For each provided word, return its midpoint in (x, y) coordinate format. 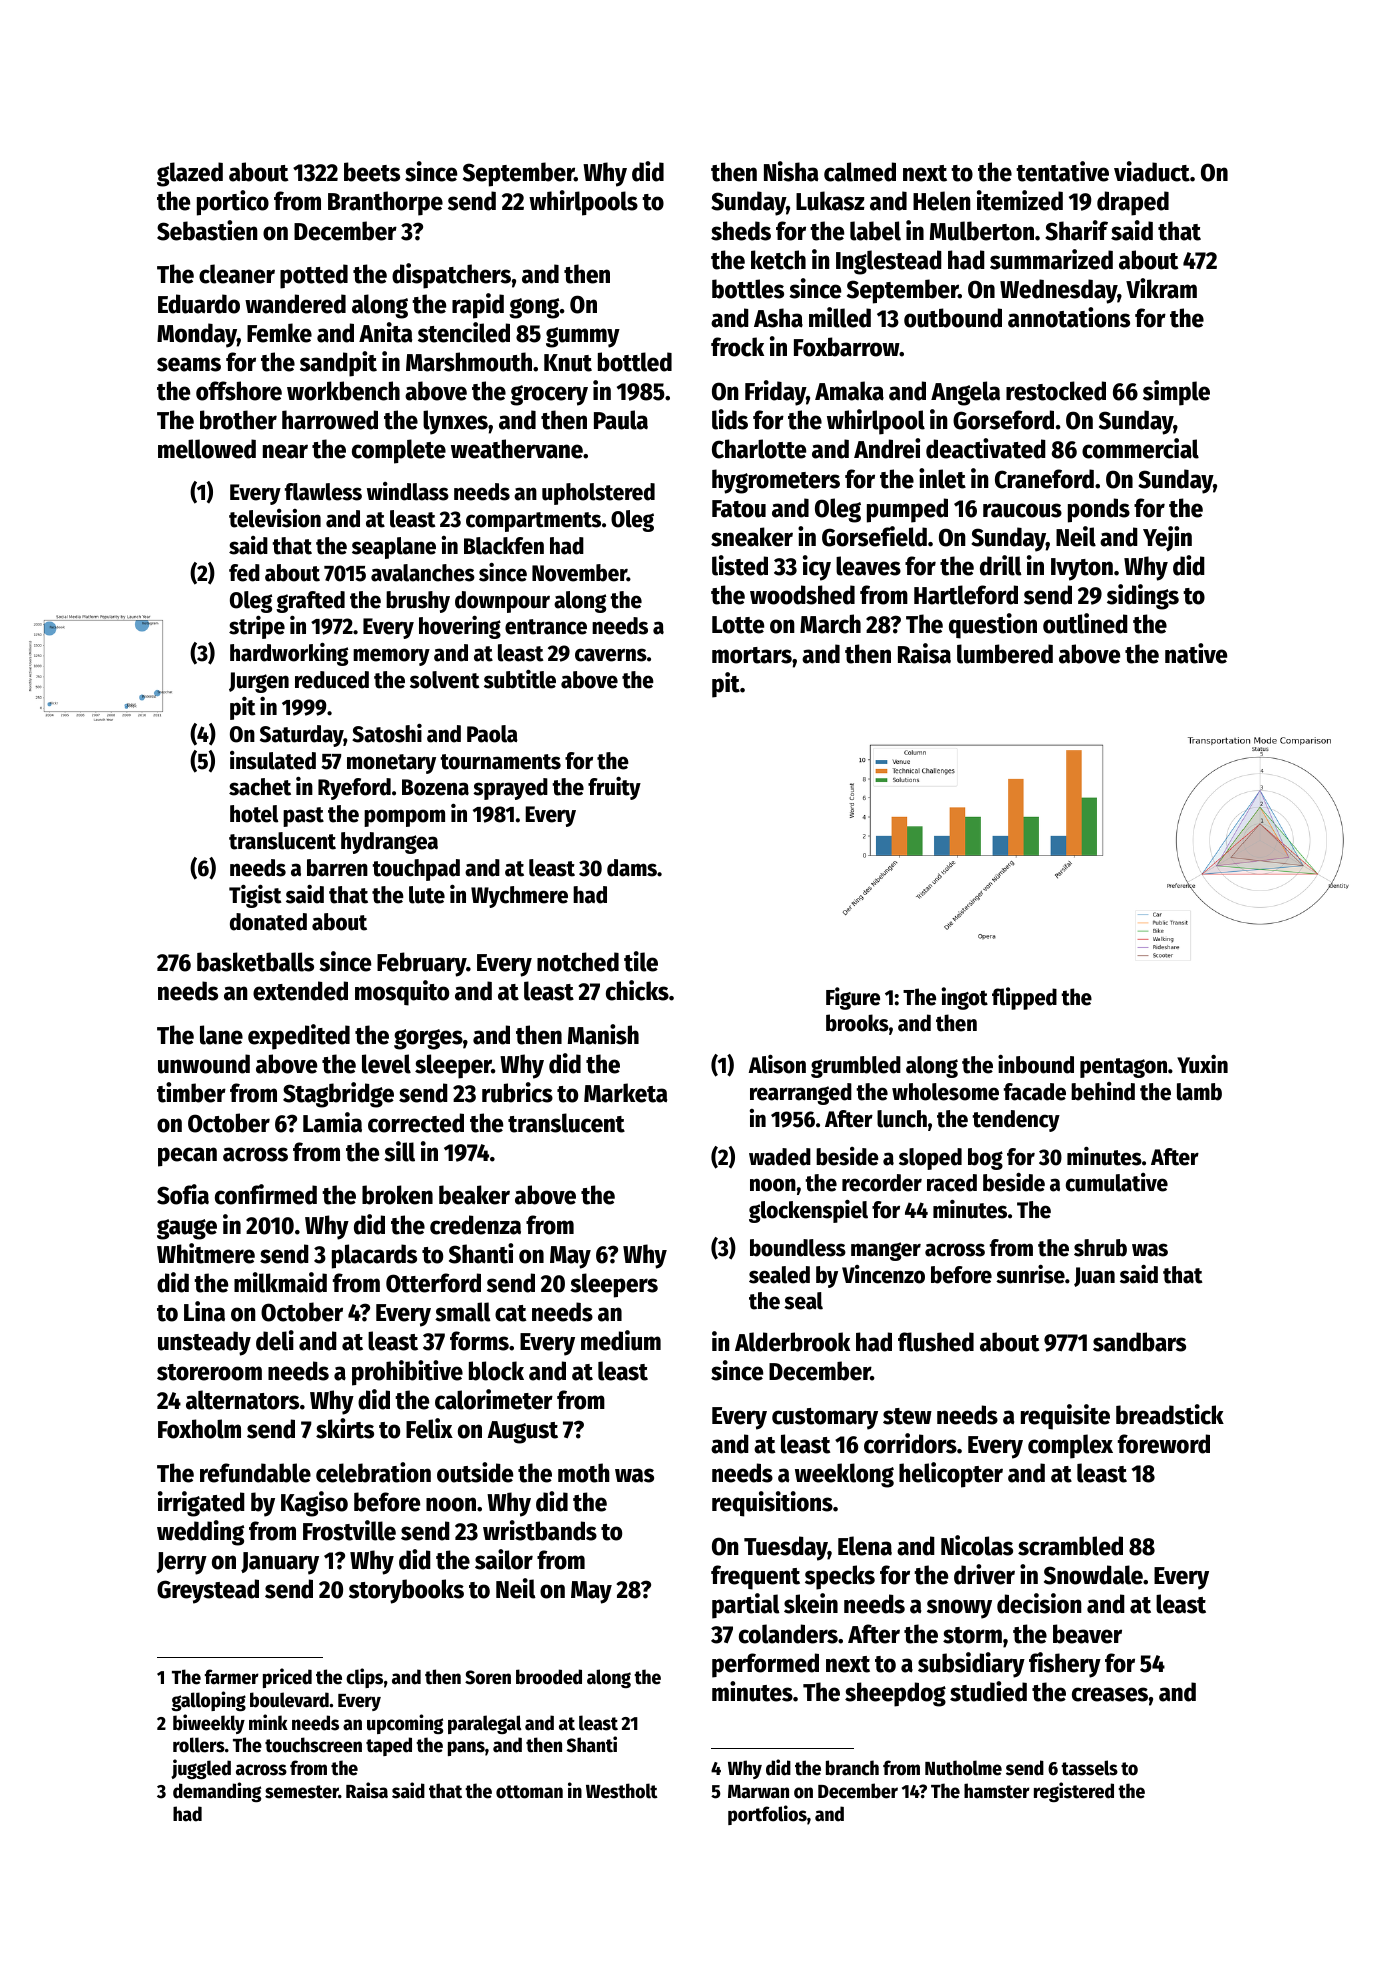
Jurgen (259, 682)
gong (534, 308)
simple (1176, 393)
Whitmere (206, 1253)
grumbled (856, 1067)
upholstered (598, 494)
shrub (1100, 1248)
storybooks (406, 1591)
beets (372, 172)
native (1196, 653)
